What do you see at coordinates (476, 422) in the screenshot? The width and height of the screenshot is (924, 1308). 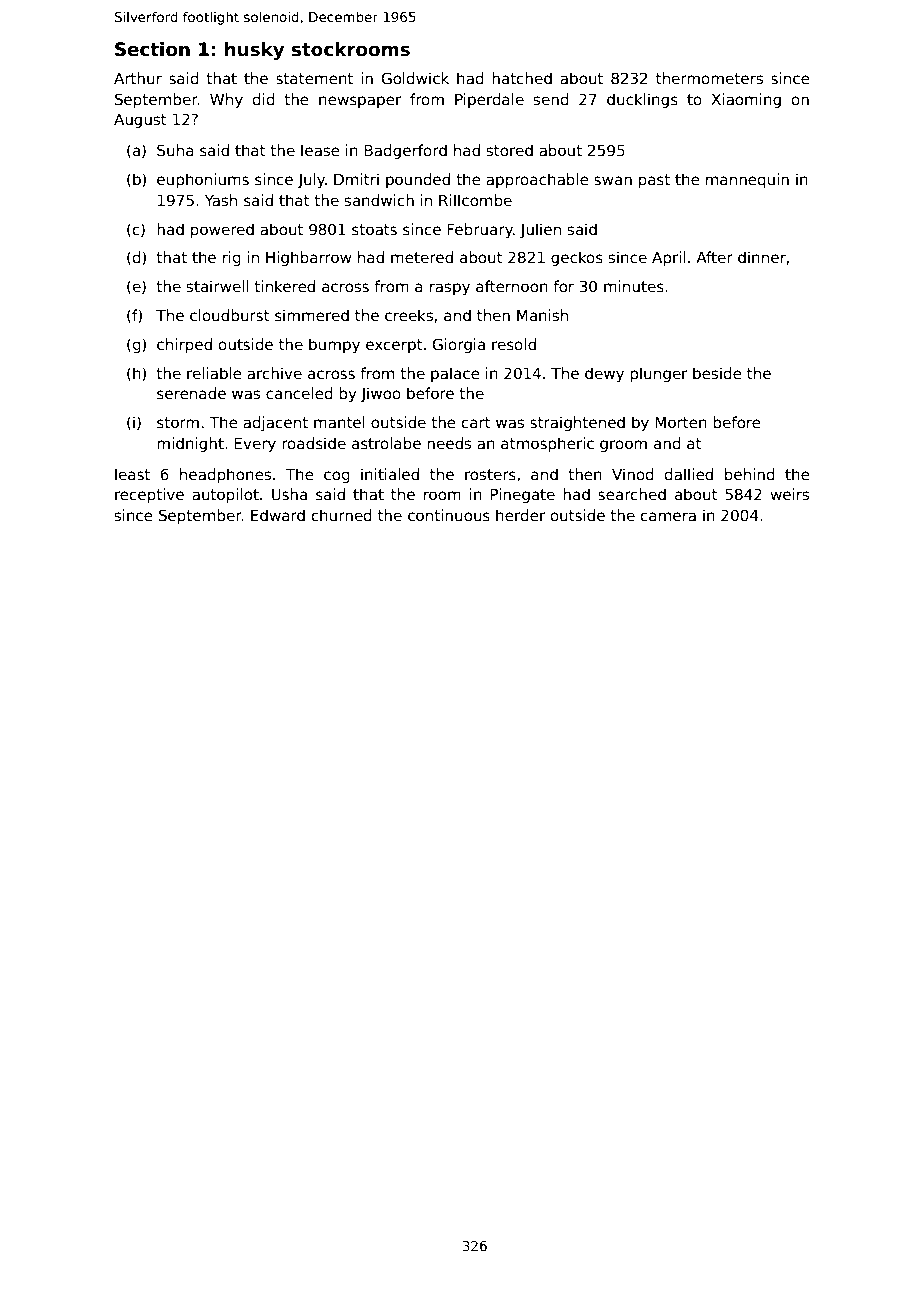 I see `cart` at bounding box center [476, 422].
